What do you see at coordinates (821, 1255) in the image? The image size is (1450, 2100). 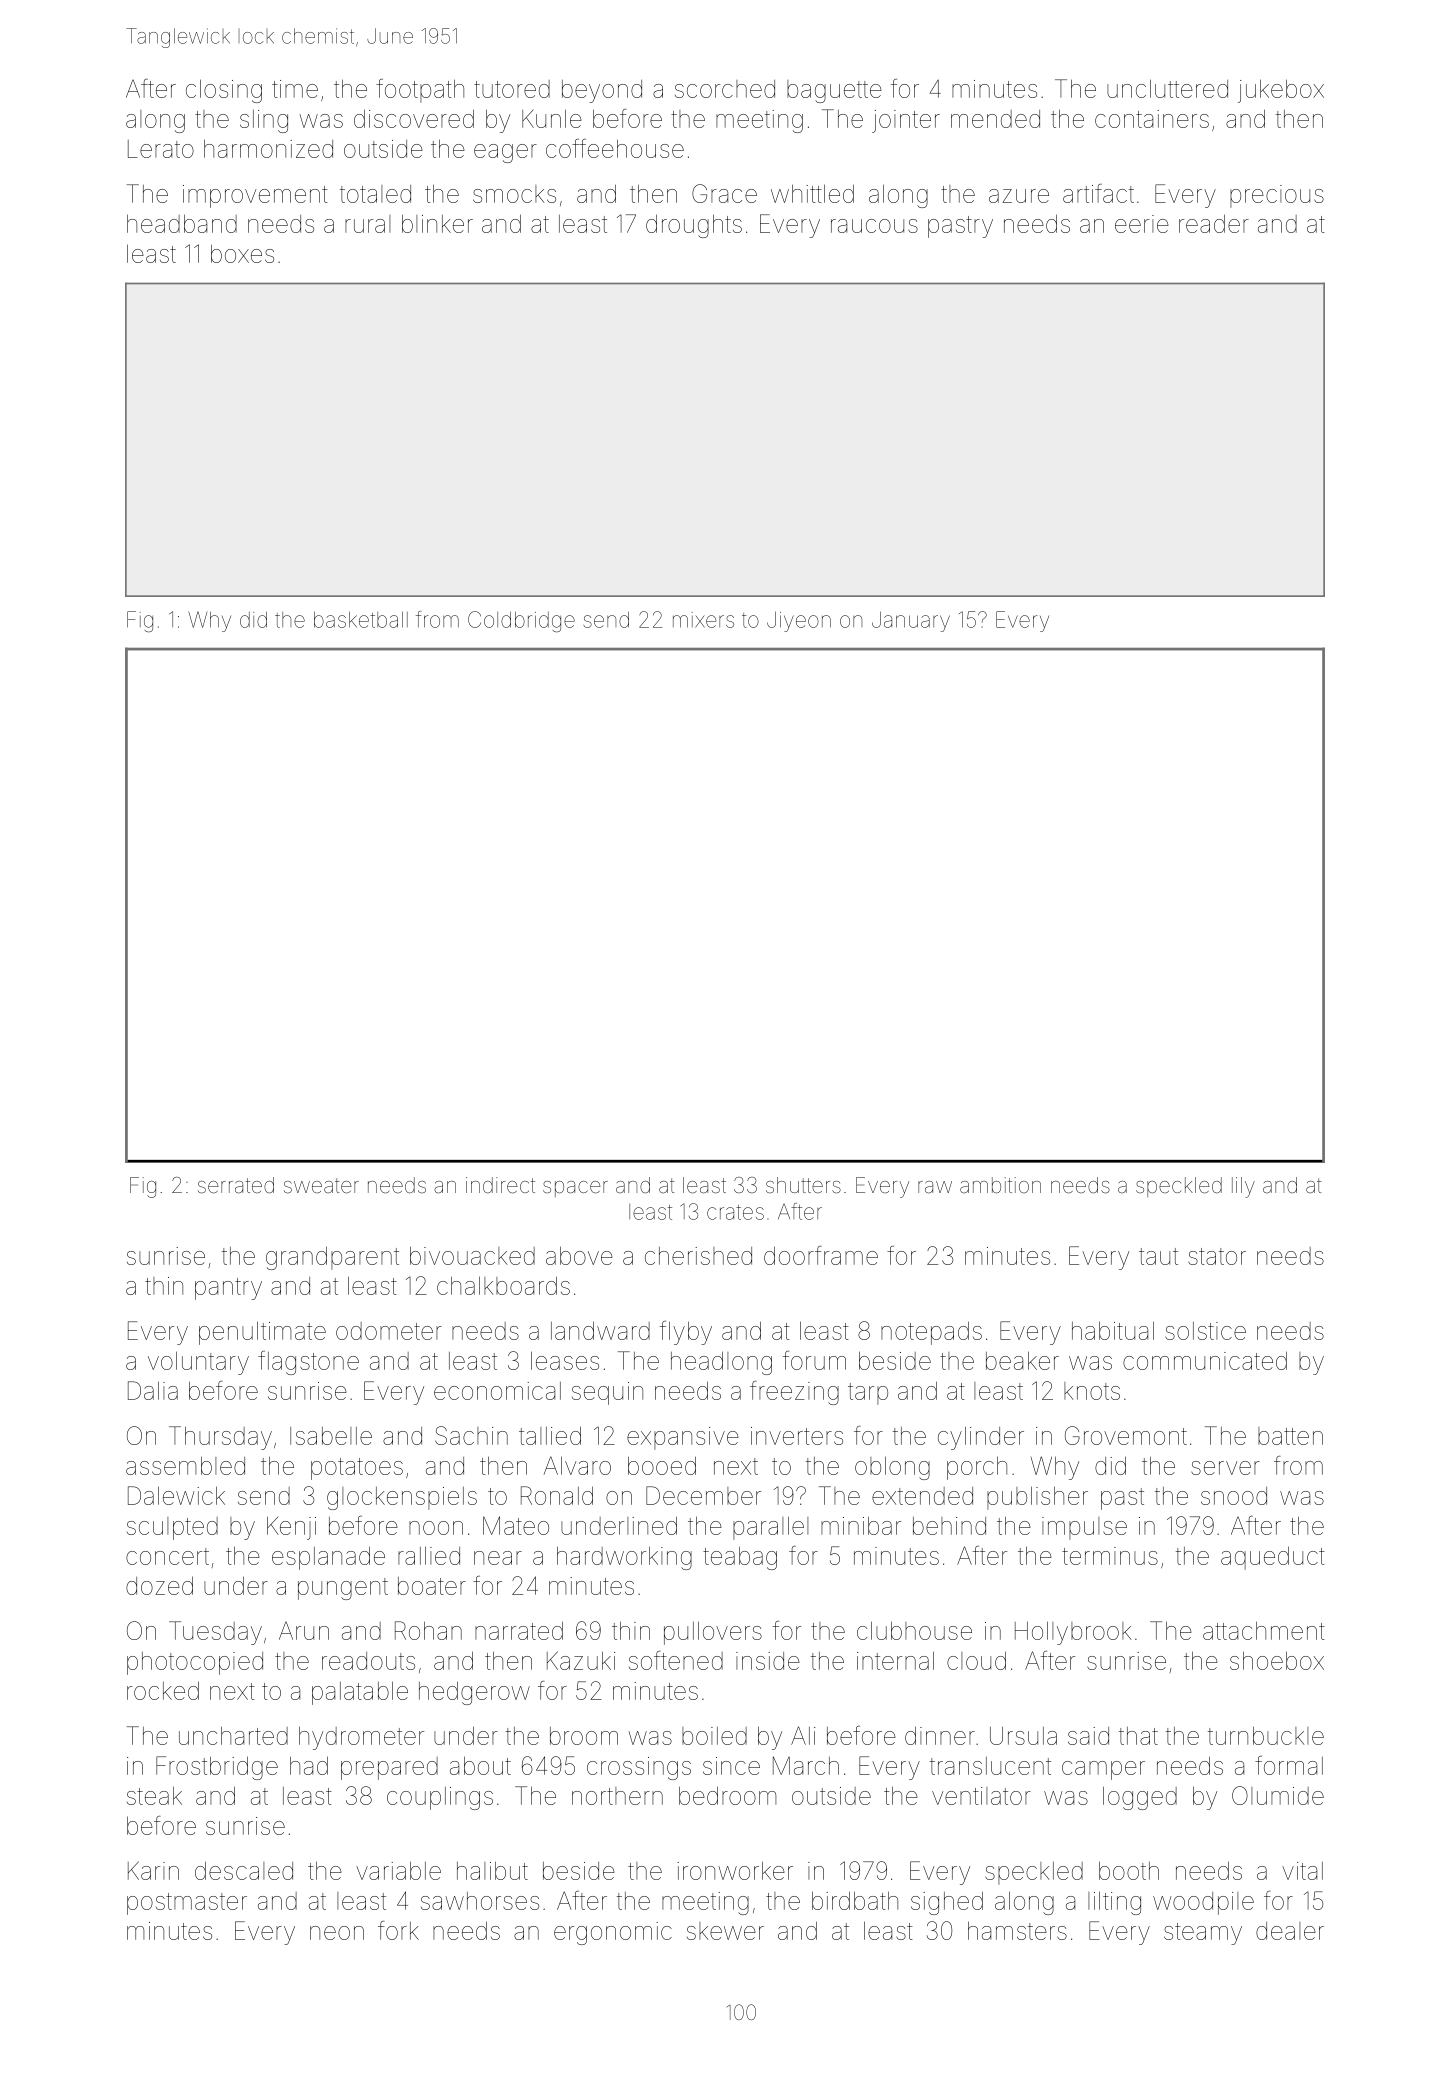 I see `doorframe` at bounding box center [821, 1255].
